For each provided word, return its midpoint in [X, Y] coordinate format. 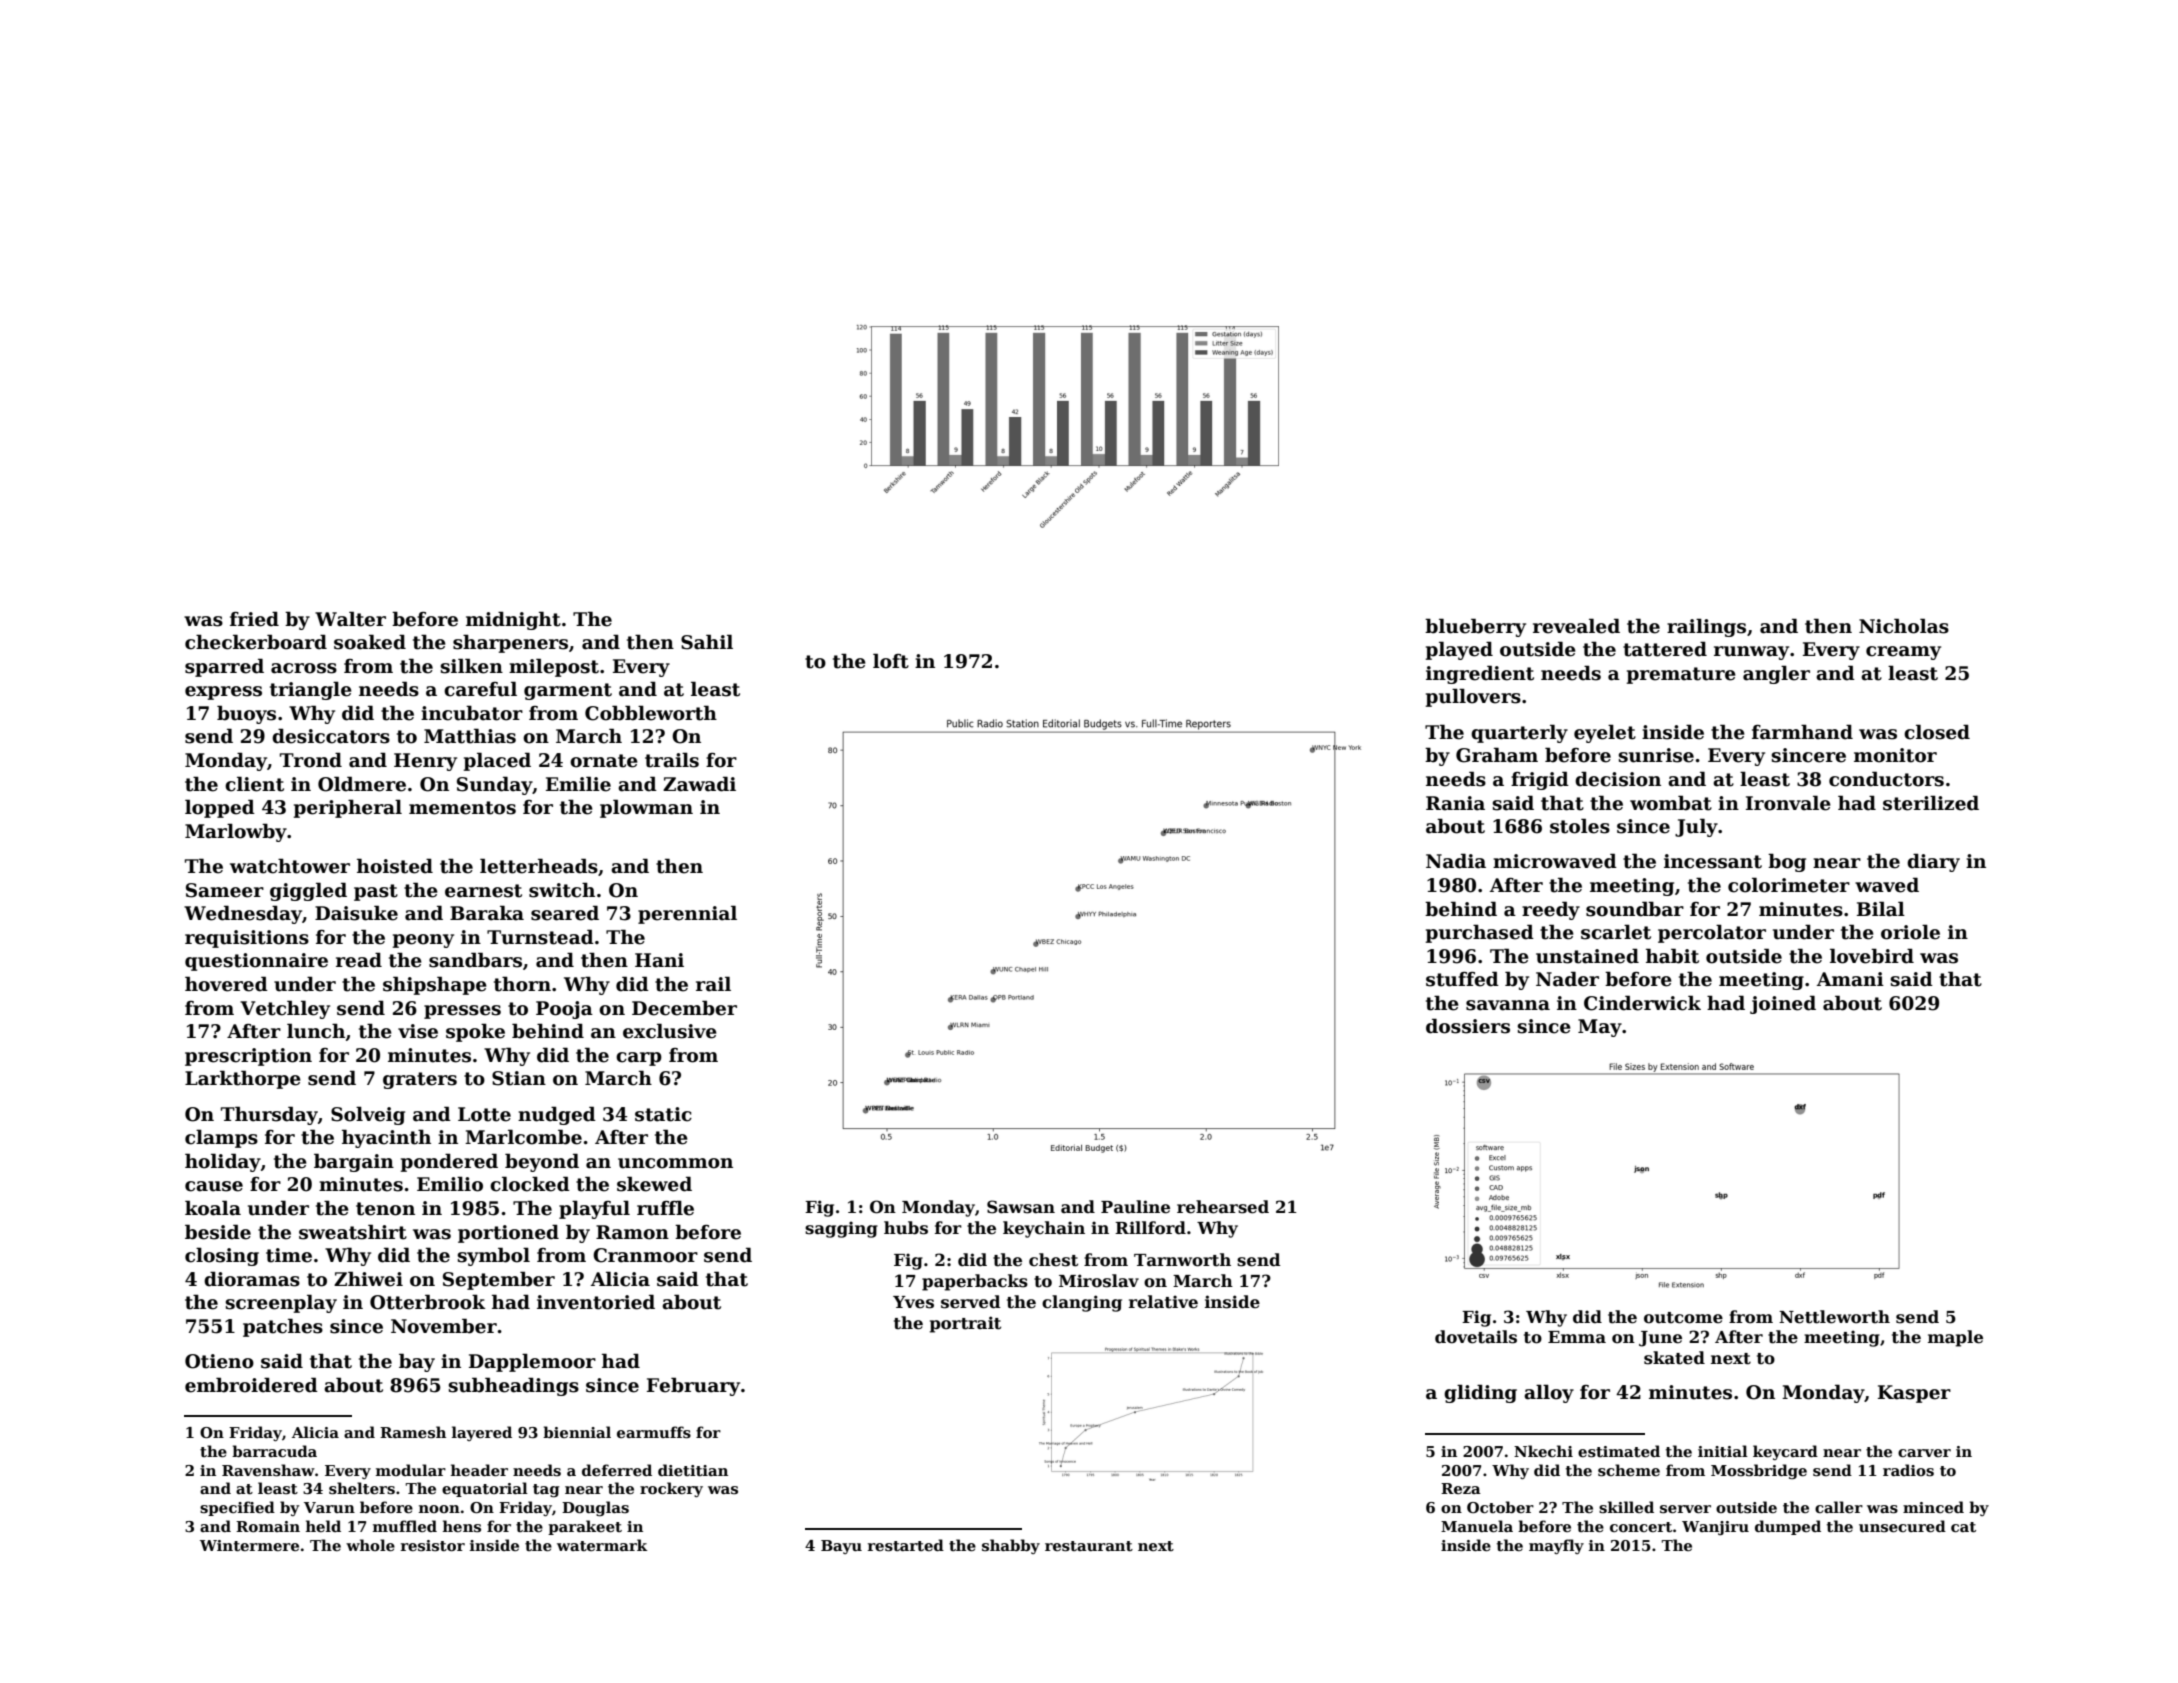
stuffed [1462, 979]
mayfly [1556, 1546]
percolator [1712, 933]
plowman [646, 808]
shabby [1011, 1546]
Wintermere [249, 1545]
